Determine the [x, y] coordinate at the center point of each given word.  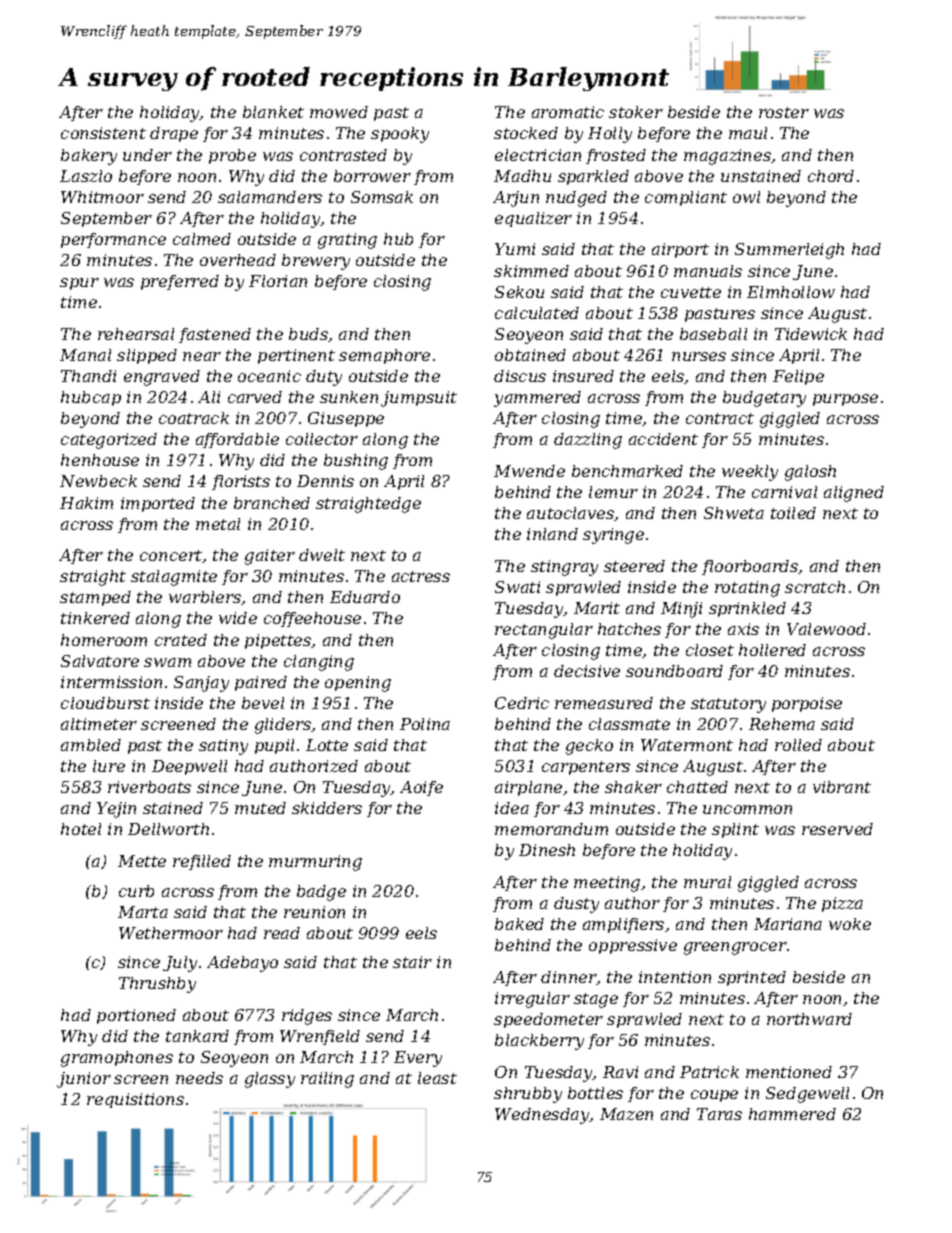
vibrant [842, 787]
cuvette [691, 292]
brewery [316, 262]
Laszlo [86, 176]
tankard [197, 1036]
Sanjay [201, 684]
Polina [425, 724]
